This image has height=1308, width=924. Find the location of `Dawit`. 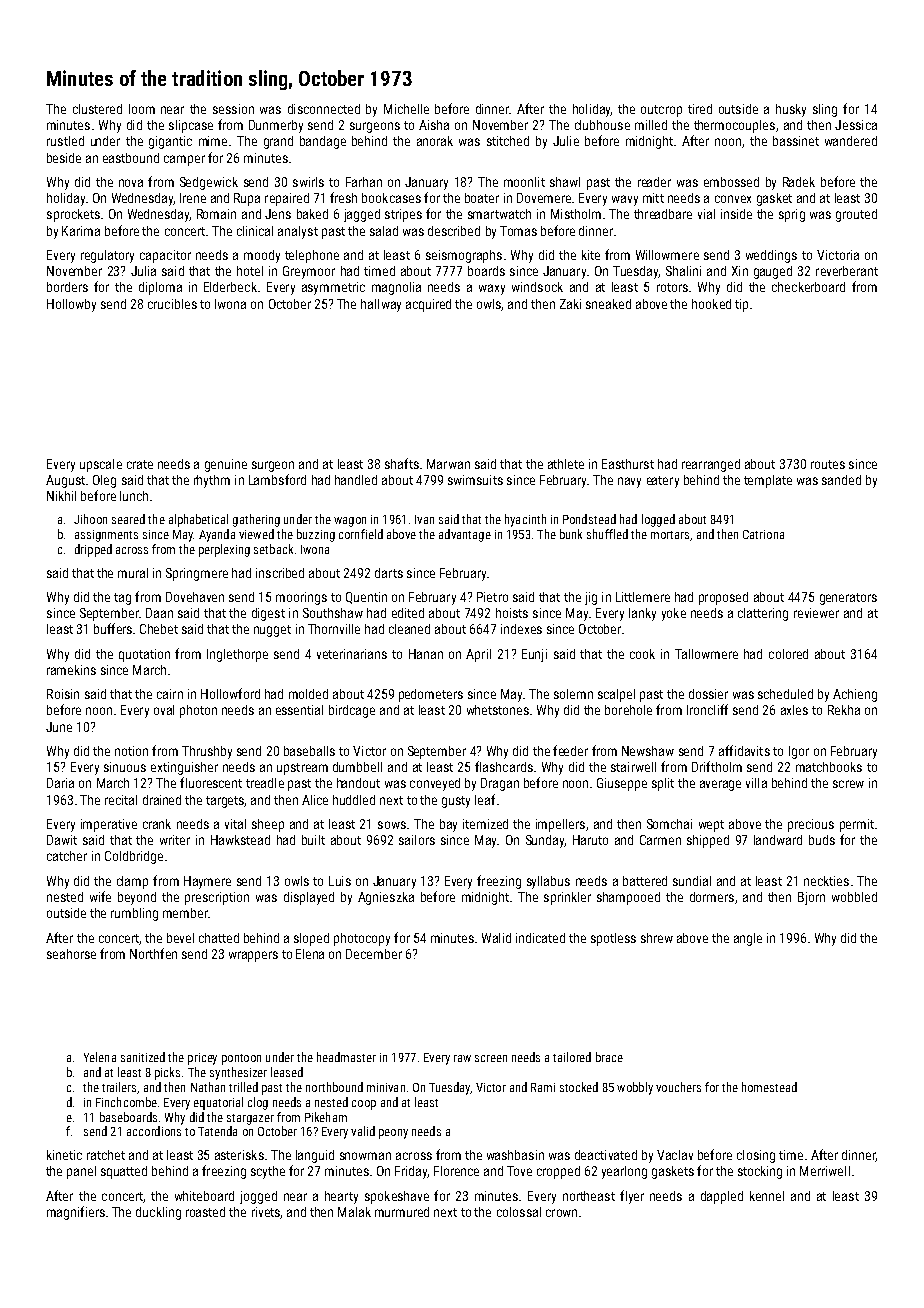

Dawit is located at coordinates (62, 840).
